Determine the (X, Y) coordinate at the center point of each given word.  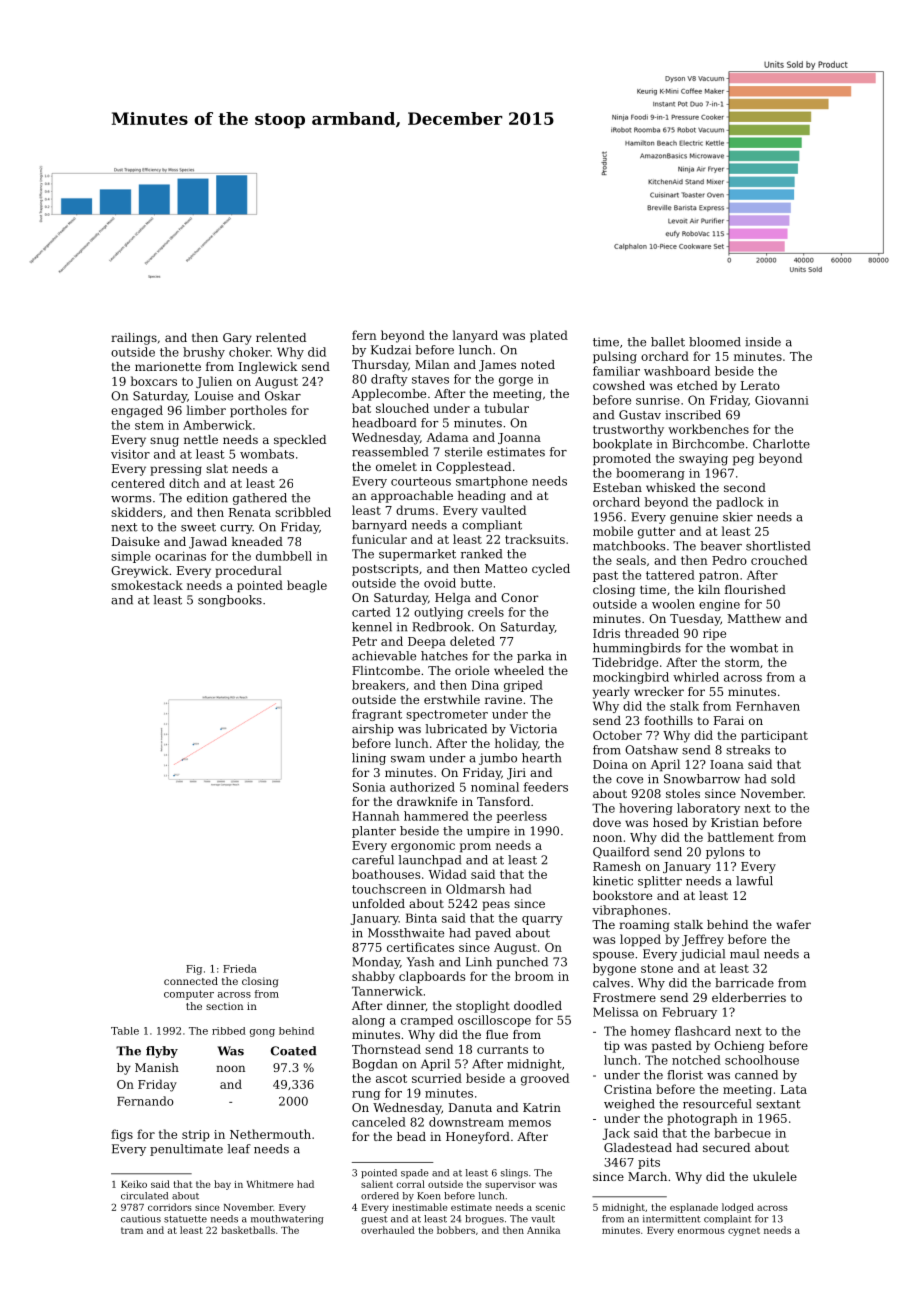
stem (149, 425)
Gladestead (638, 1147)
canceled (379, 1122)
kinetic (613, 881)
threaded (652, 633)
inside (763, 342)
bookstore (622, 895)
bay (222, 1185)
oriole (472, 670)
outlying (438, 613)
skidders (136, 512)
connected (191, 981)
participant (774, 737)
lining (369, 759)
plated (549, 336)
